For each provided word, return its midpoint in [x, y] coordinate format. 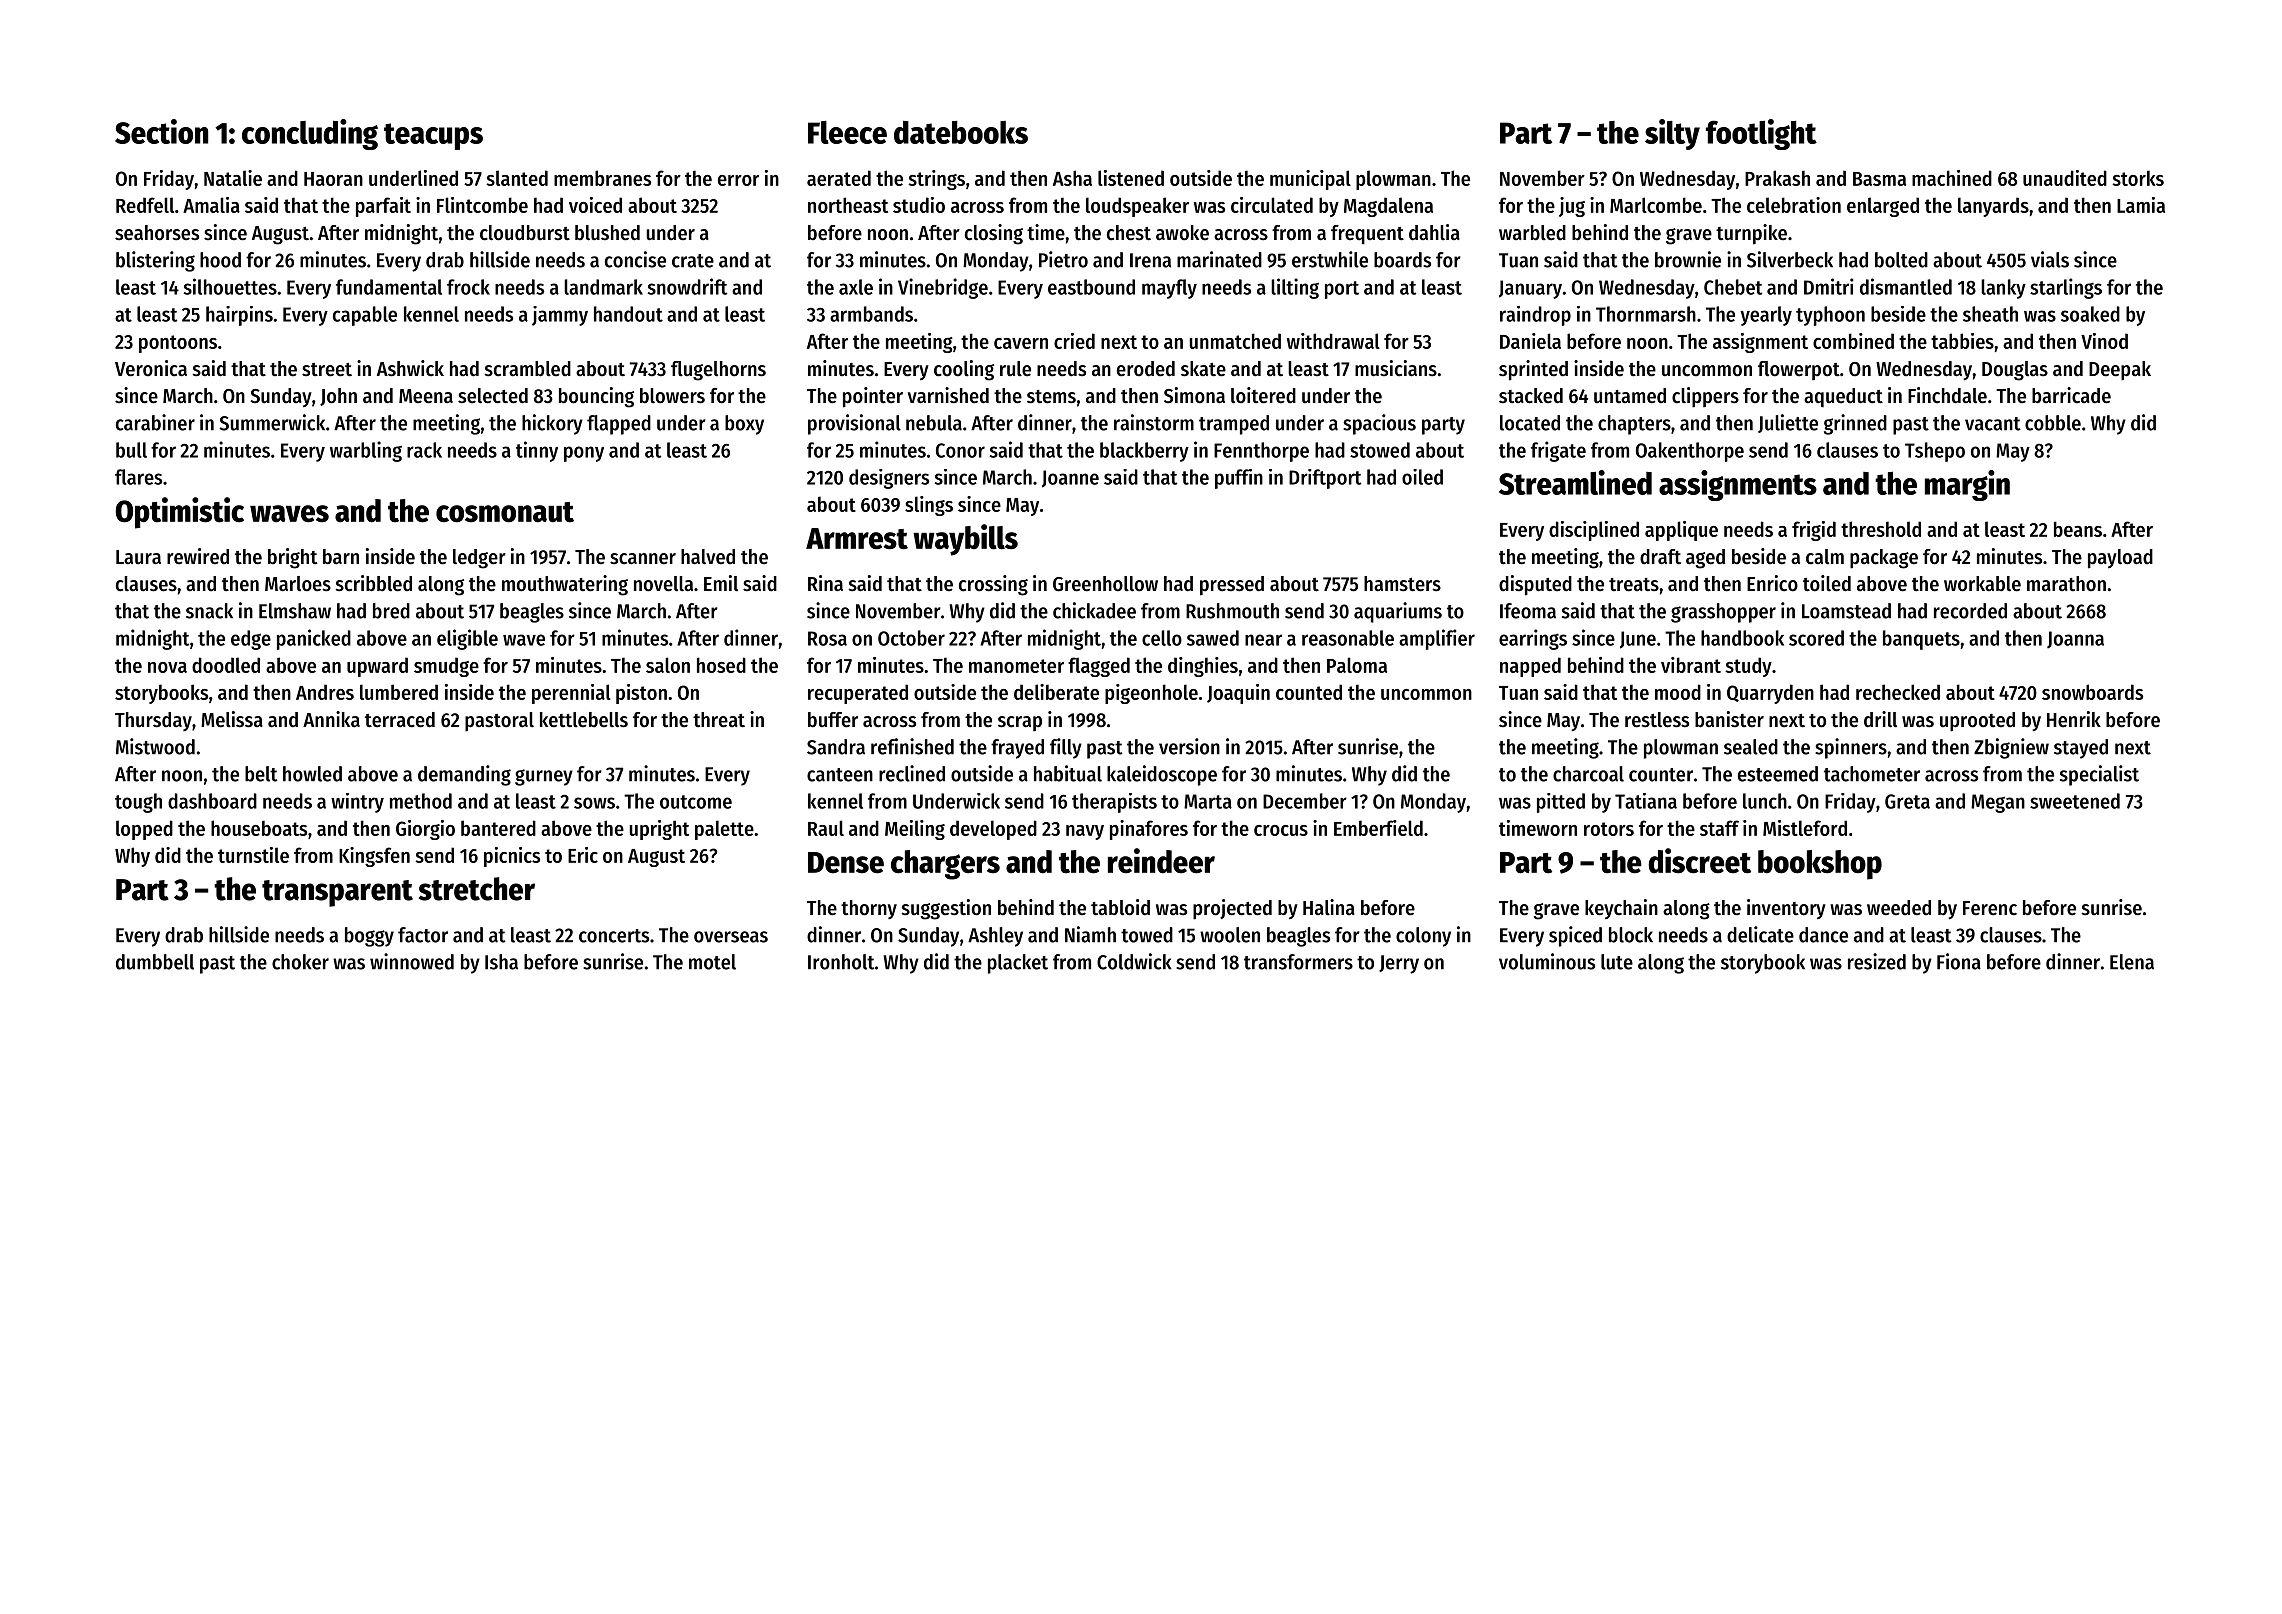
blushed [607, 233]
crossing [993, 585]
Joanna [2075, 640]
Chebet [1733, 287]
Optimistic [179, 513]
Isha [501, 962]
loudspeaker [1137, 207]
